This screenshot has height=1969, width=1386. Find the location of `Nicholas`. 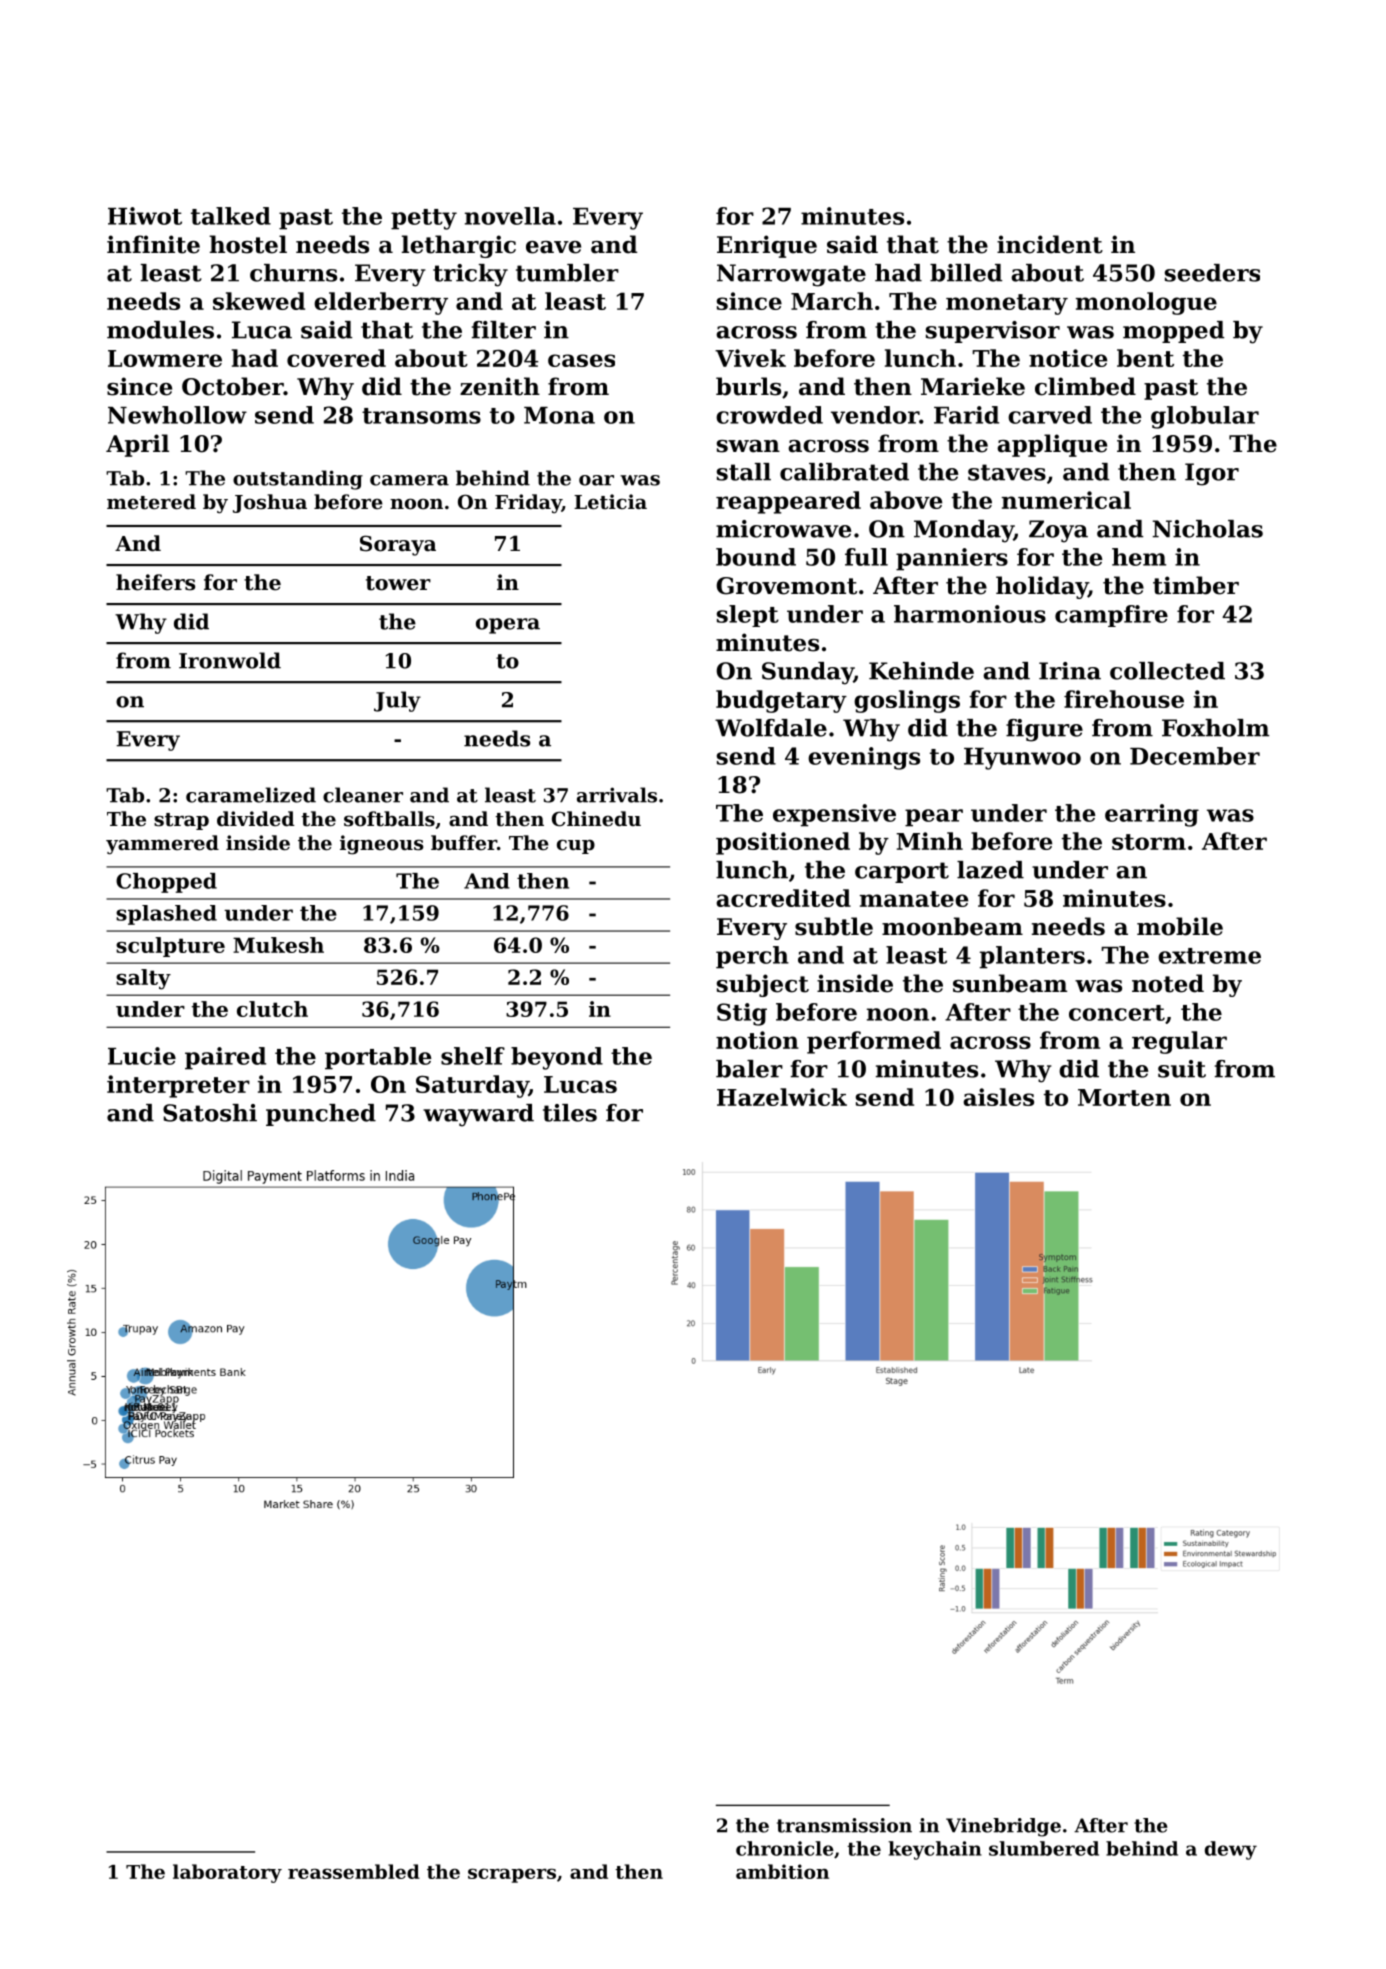

Nicholas is located at coordinates (1207, 529).
